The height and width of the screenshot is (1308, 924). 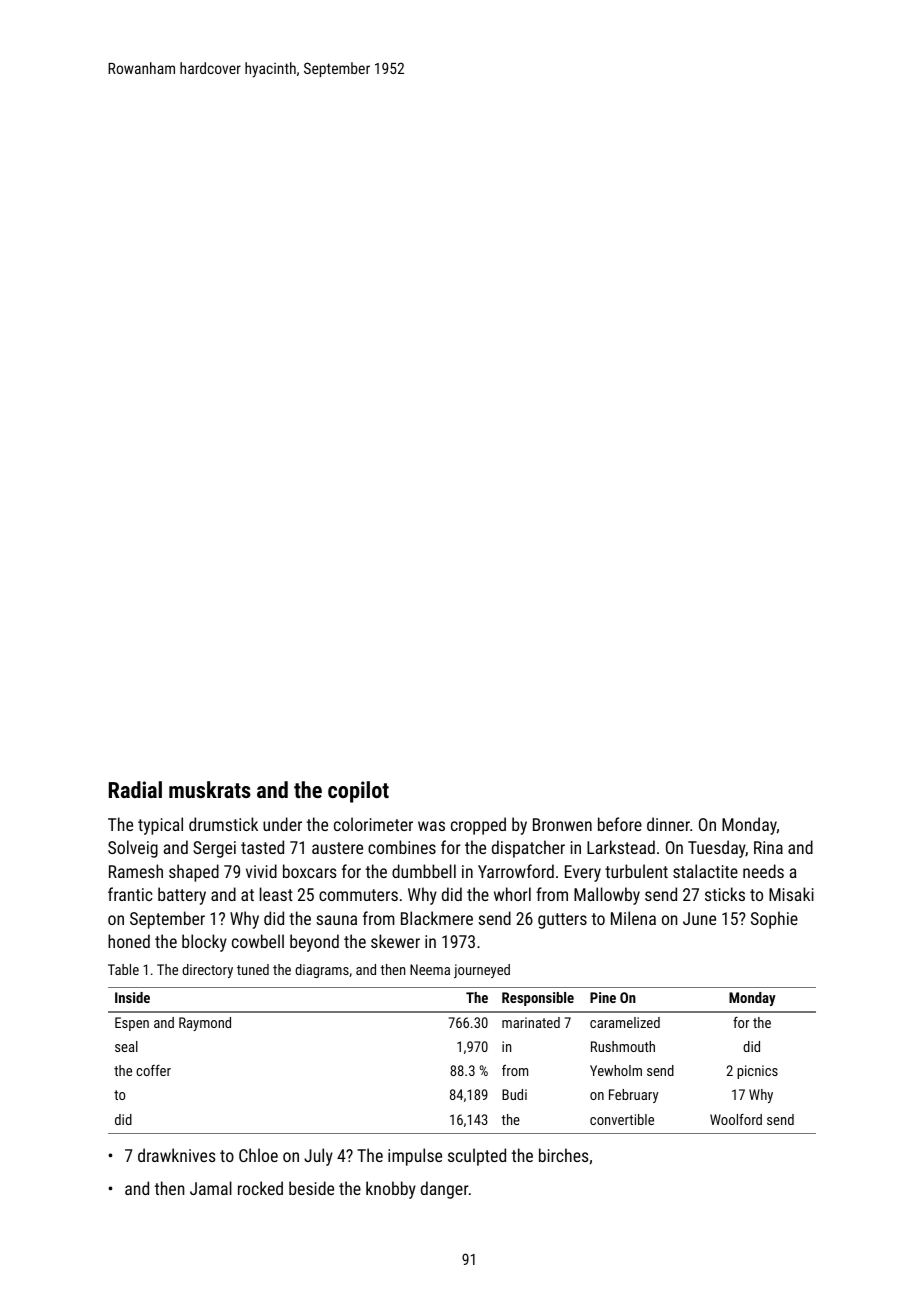 What do you see at coordinates (210, 789) in the screenshot?
I see `muskrats` at bounding box center [210, 789].
